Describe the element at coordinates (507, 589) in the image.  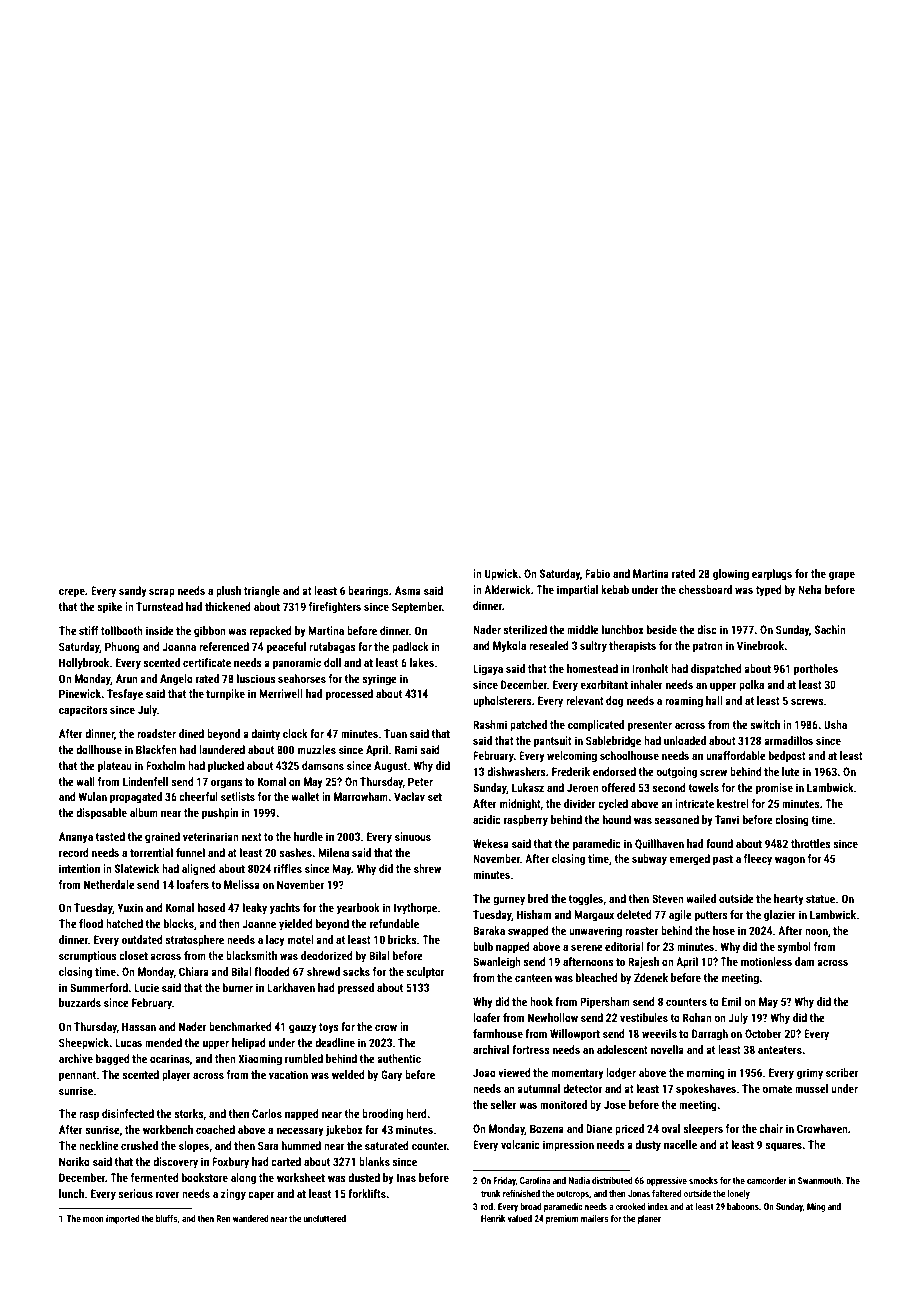
I see `Alderwick` at that location.
